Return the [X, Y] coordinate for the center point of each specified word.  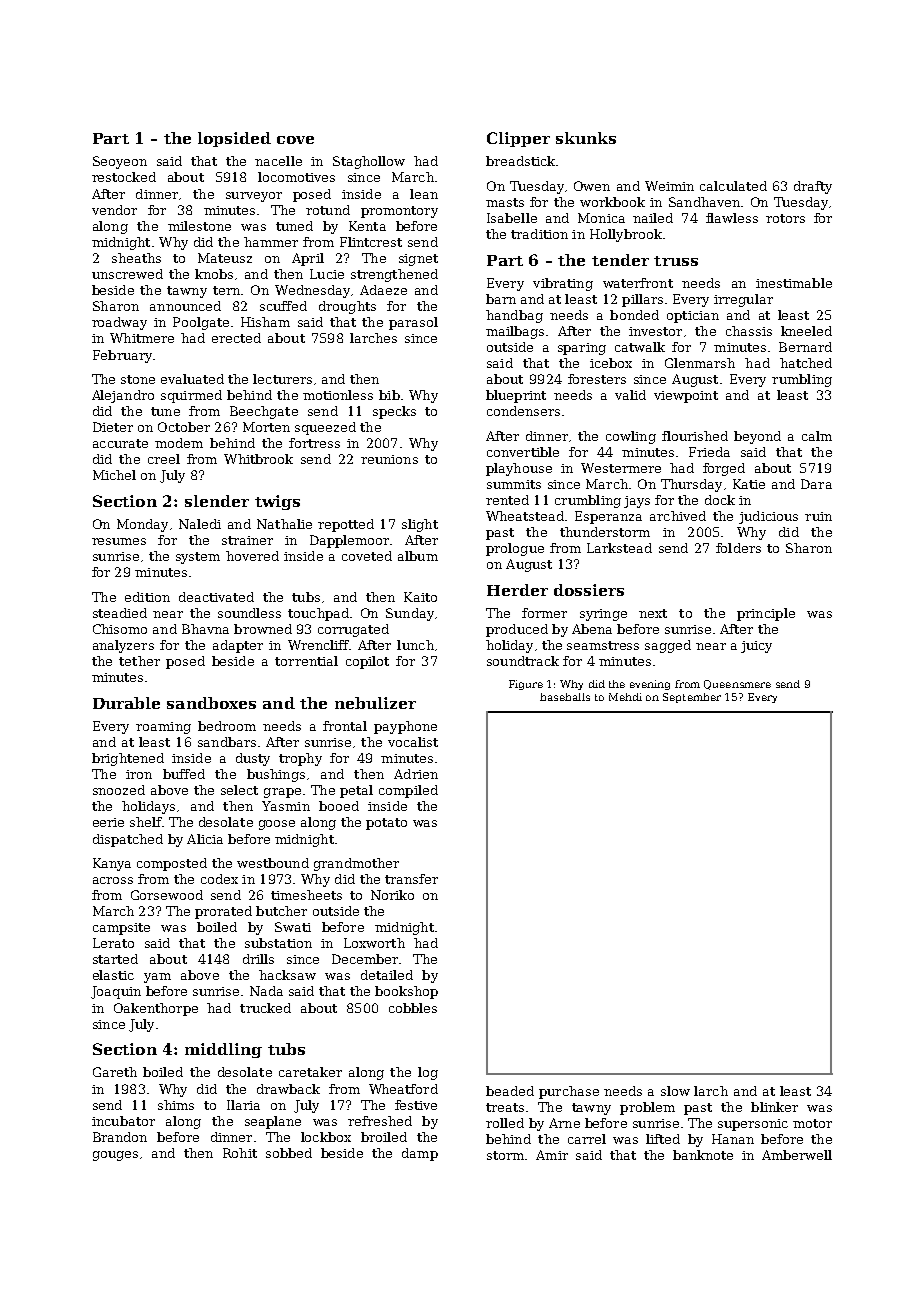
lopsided [234, 139]
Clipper [518, 139]
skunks [586, 138]
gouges [115, 1156]
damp [420, 1154]
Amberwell [797, 1155]
